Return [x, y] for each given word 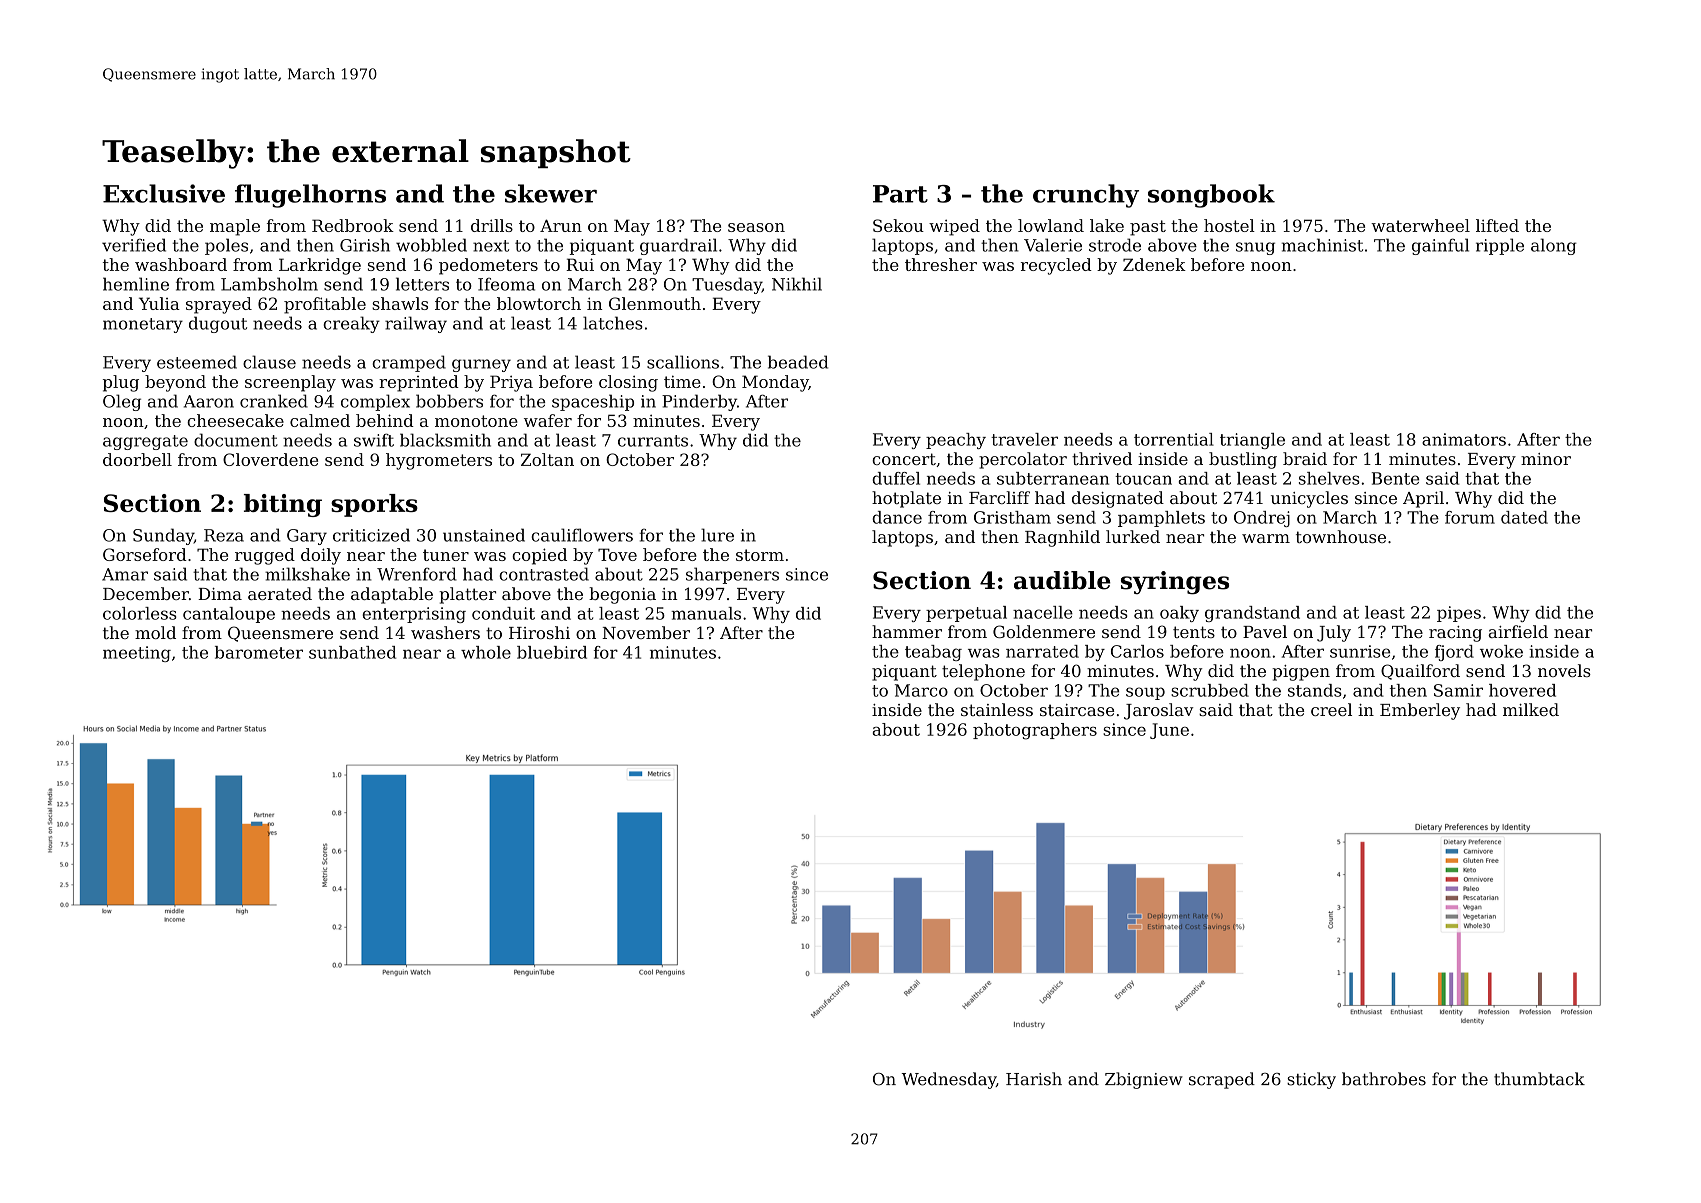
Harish [1034, 1079]
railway [416, 324]
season [756, 227]
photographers [1035, 731]
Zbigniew [1144, 1080]
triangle [1252, 441]
